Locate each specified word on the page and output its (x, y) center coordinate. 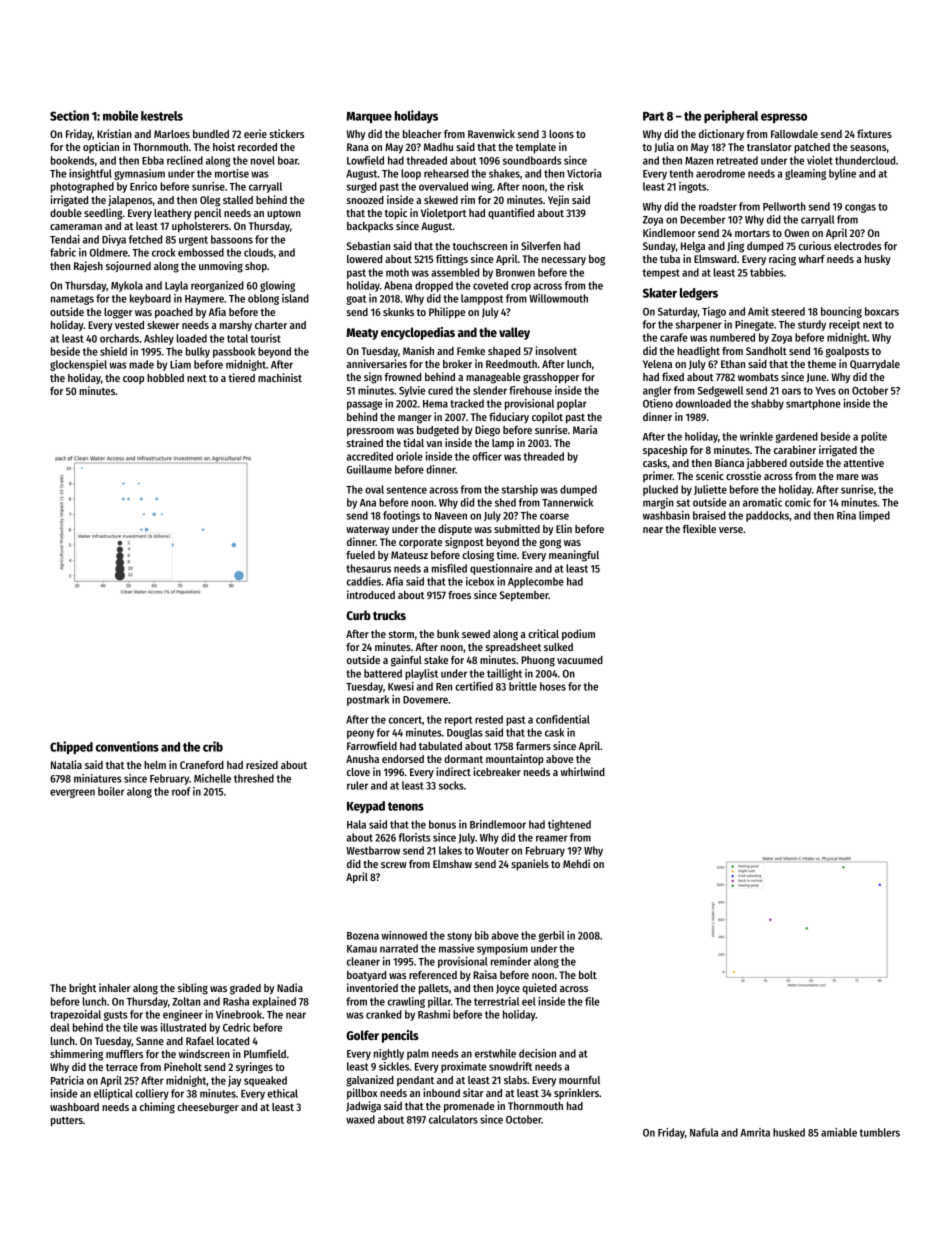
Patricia (67, 1080)
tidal (413, 442)
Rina (846, 515)
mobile (120, 115)
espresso (784, 118)
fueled (360, 555)
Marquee (369, 117)
